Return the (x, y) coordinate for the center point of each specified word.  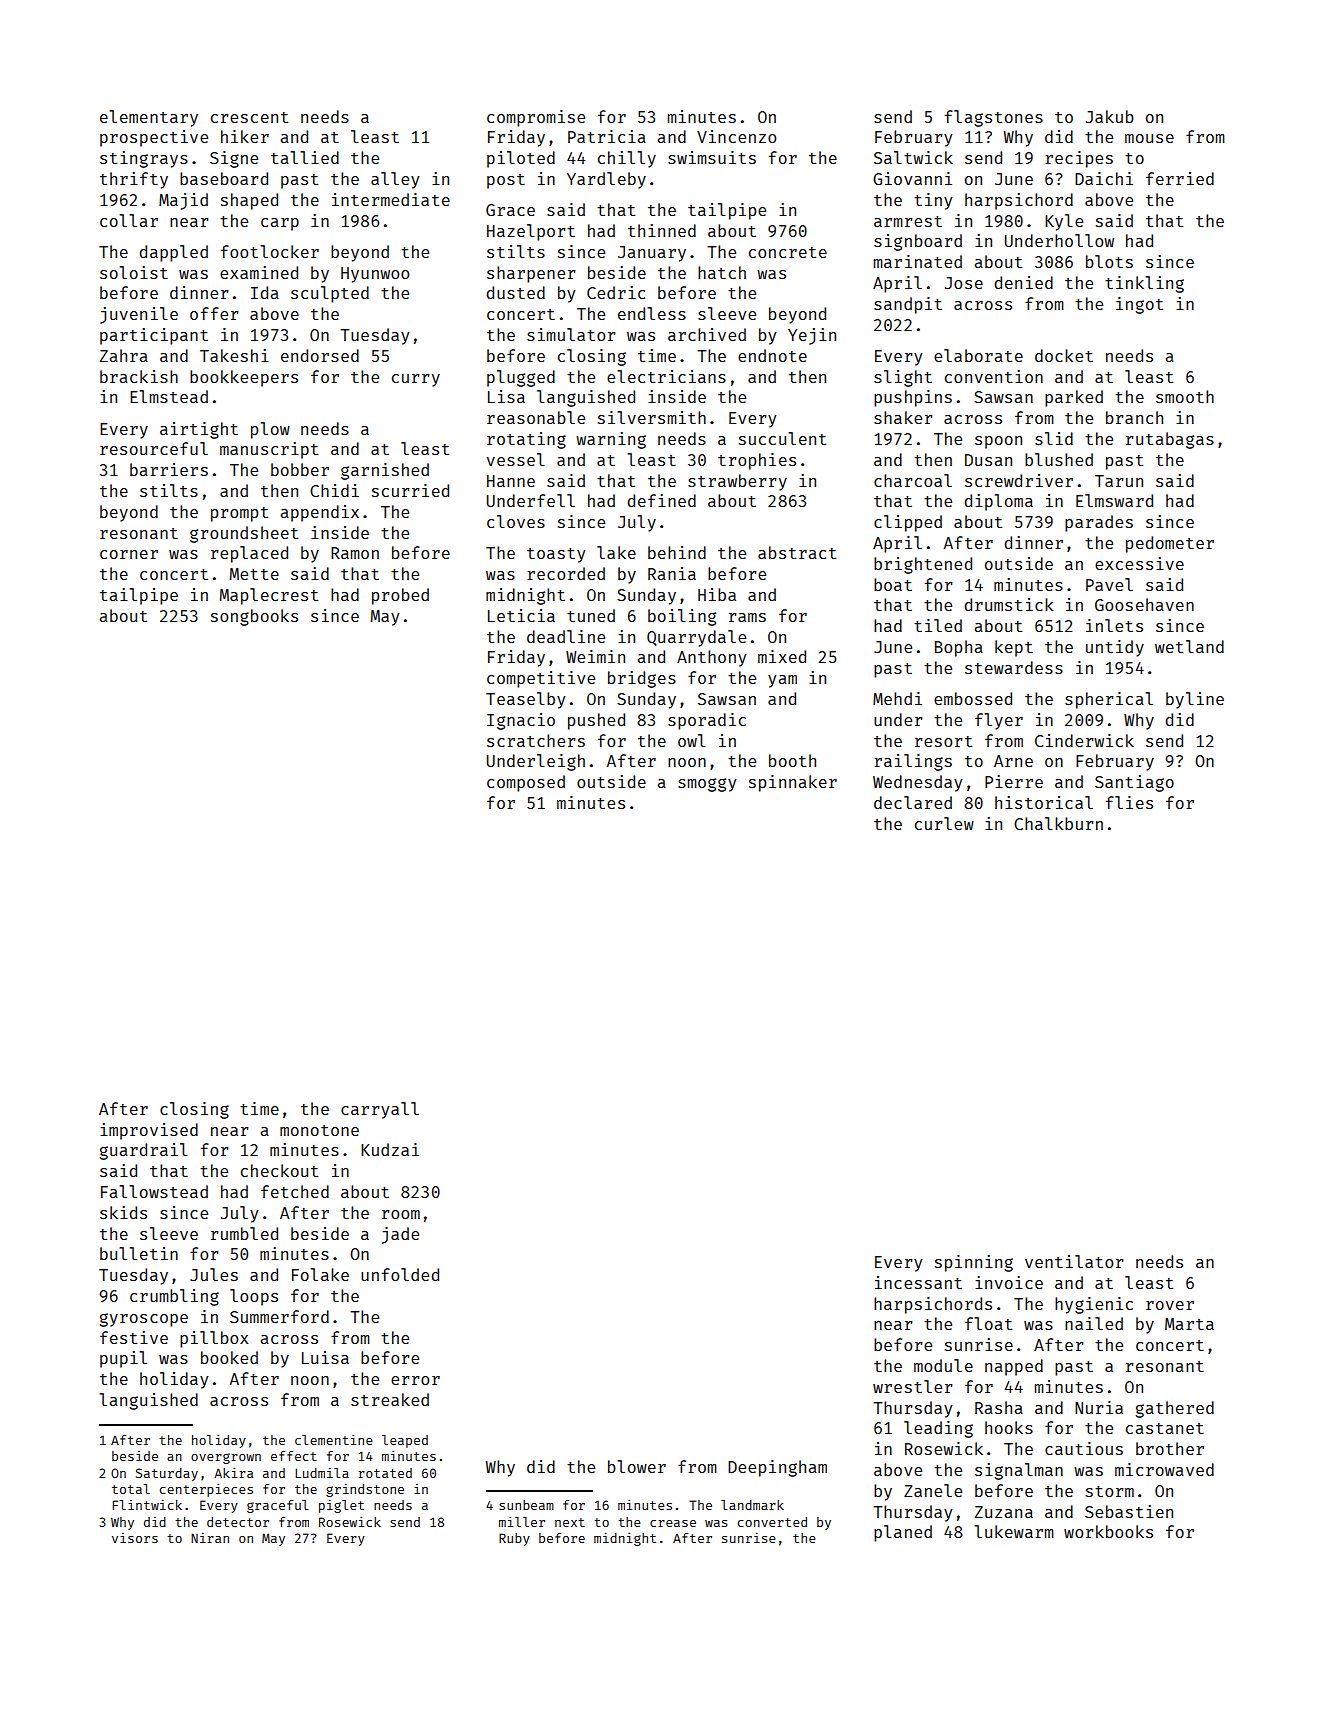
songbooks (254, 617)
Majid (183, 201)
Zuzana (1004, 1512)
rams (747, 617)
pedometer (1170, 544)
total (131, 1489)
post (506, 181)
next (570, 1522)
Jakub (1110, 116)
